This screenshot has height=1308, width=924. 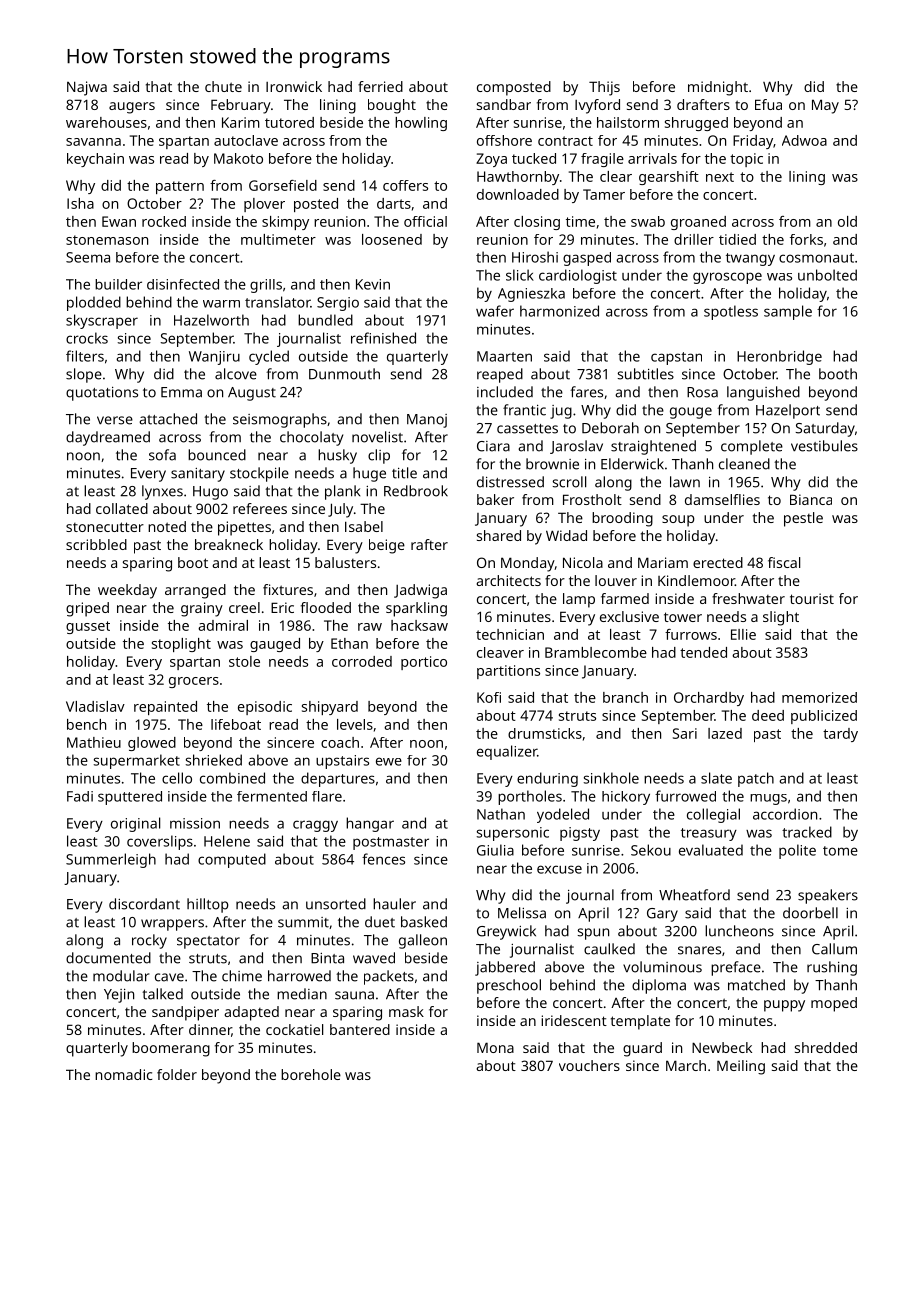 I want to click on distressed, so click(x=510, y=482).
